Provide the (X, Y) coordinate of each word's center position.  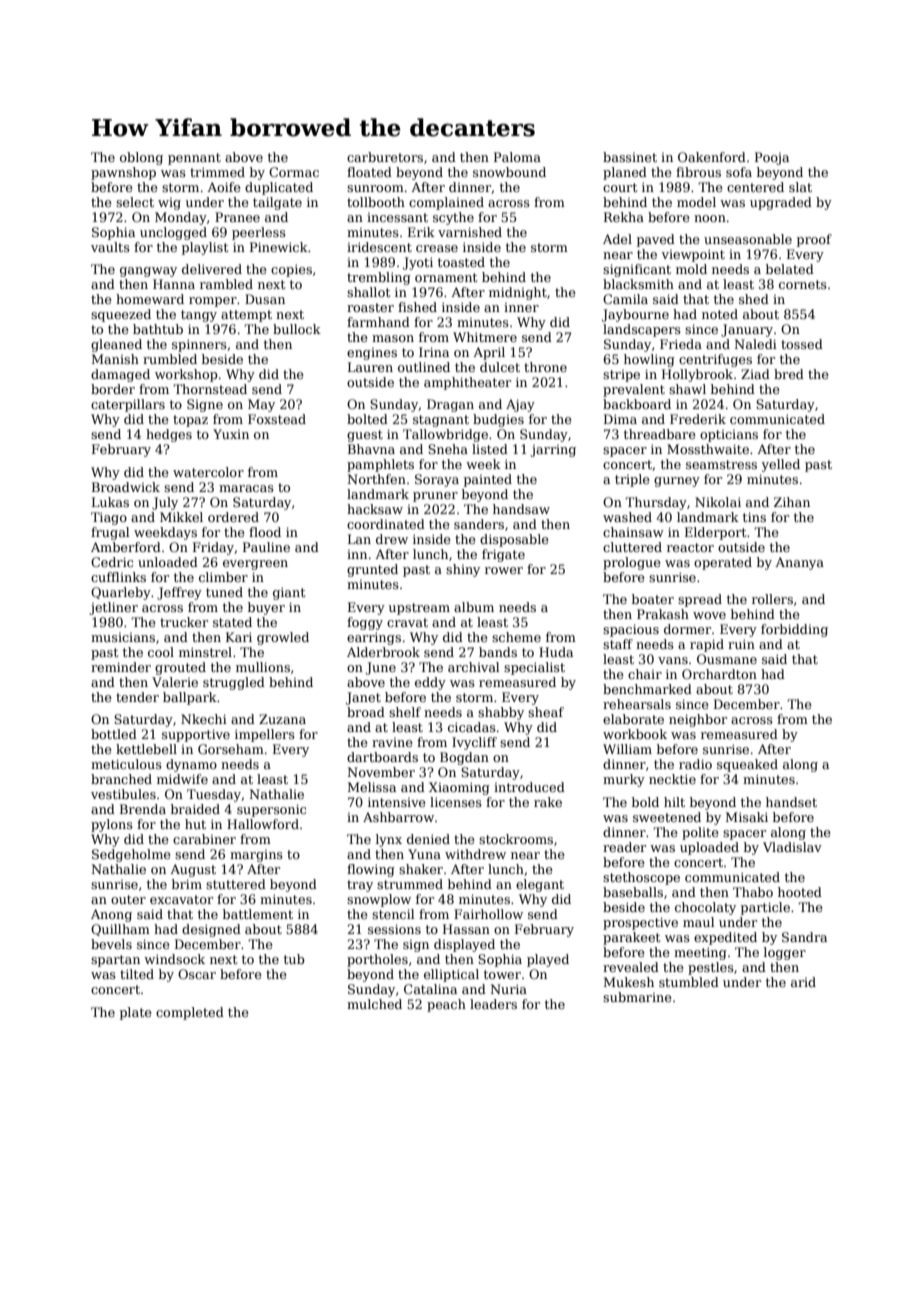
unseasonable (748, 239)
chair (645, 674)
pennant (194, 159)
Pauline (266, 547)
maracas (246, 488)
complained (446, 203)
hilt (674, 802)
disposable (514, 540)
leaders (493, 1004)
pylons (112, 825)
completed (190, 1013)
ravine (392, 742)
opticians (729, 436)
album (474, 607)
